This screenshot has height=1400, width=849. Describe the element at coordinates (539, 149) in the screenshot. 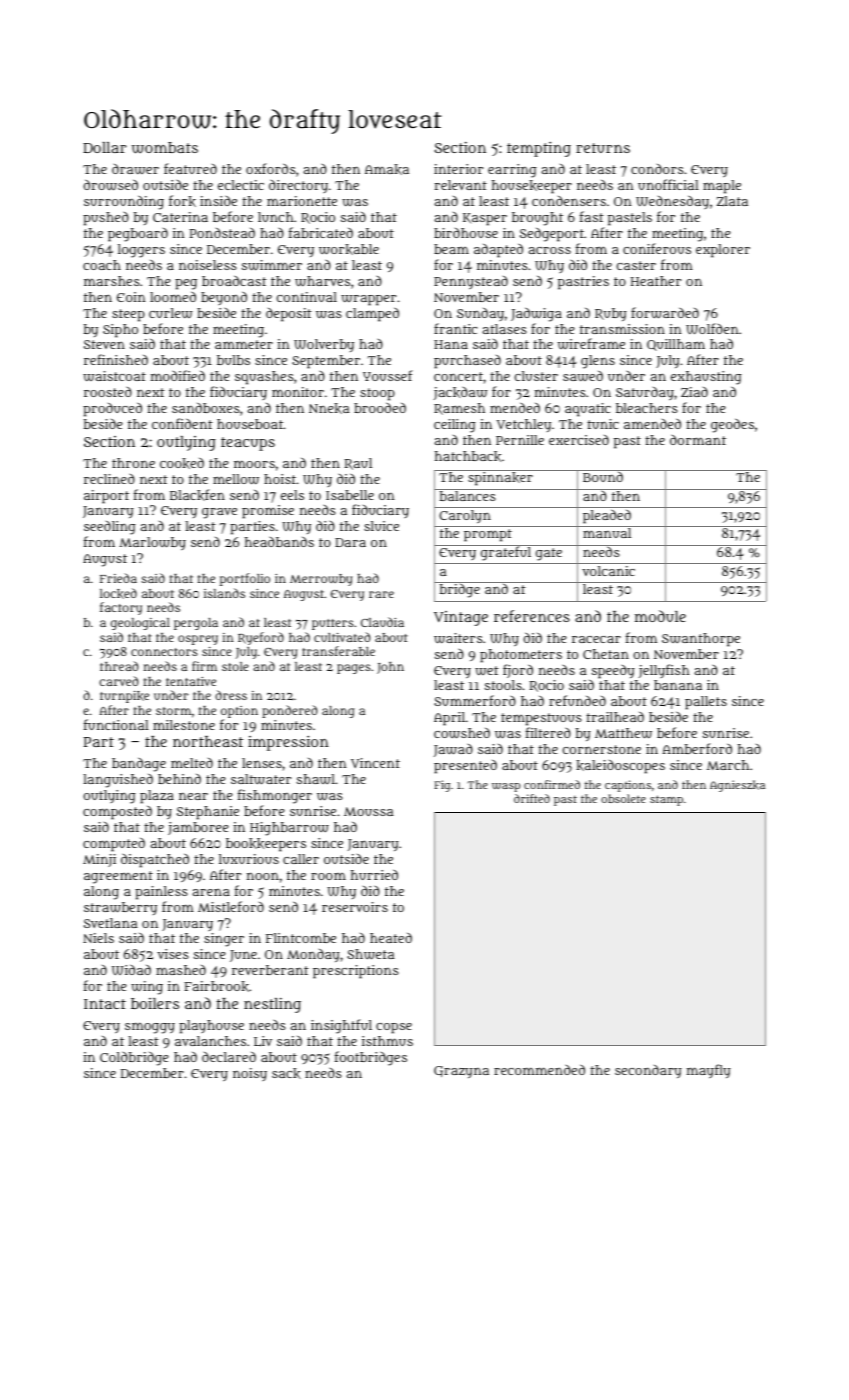

I see `tempting` at that location.
